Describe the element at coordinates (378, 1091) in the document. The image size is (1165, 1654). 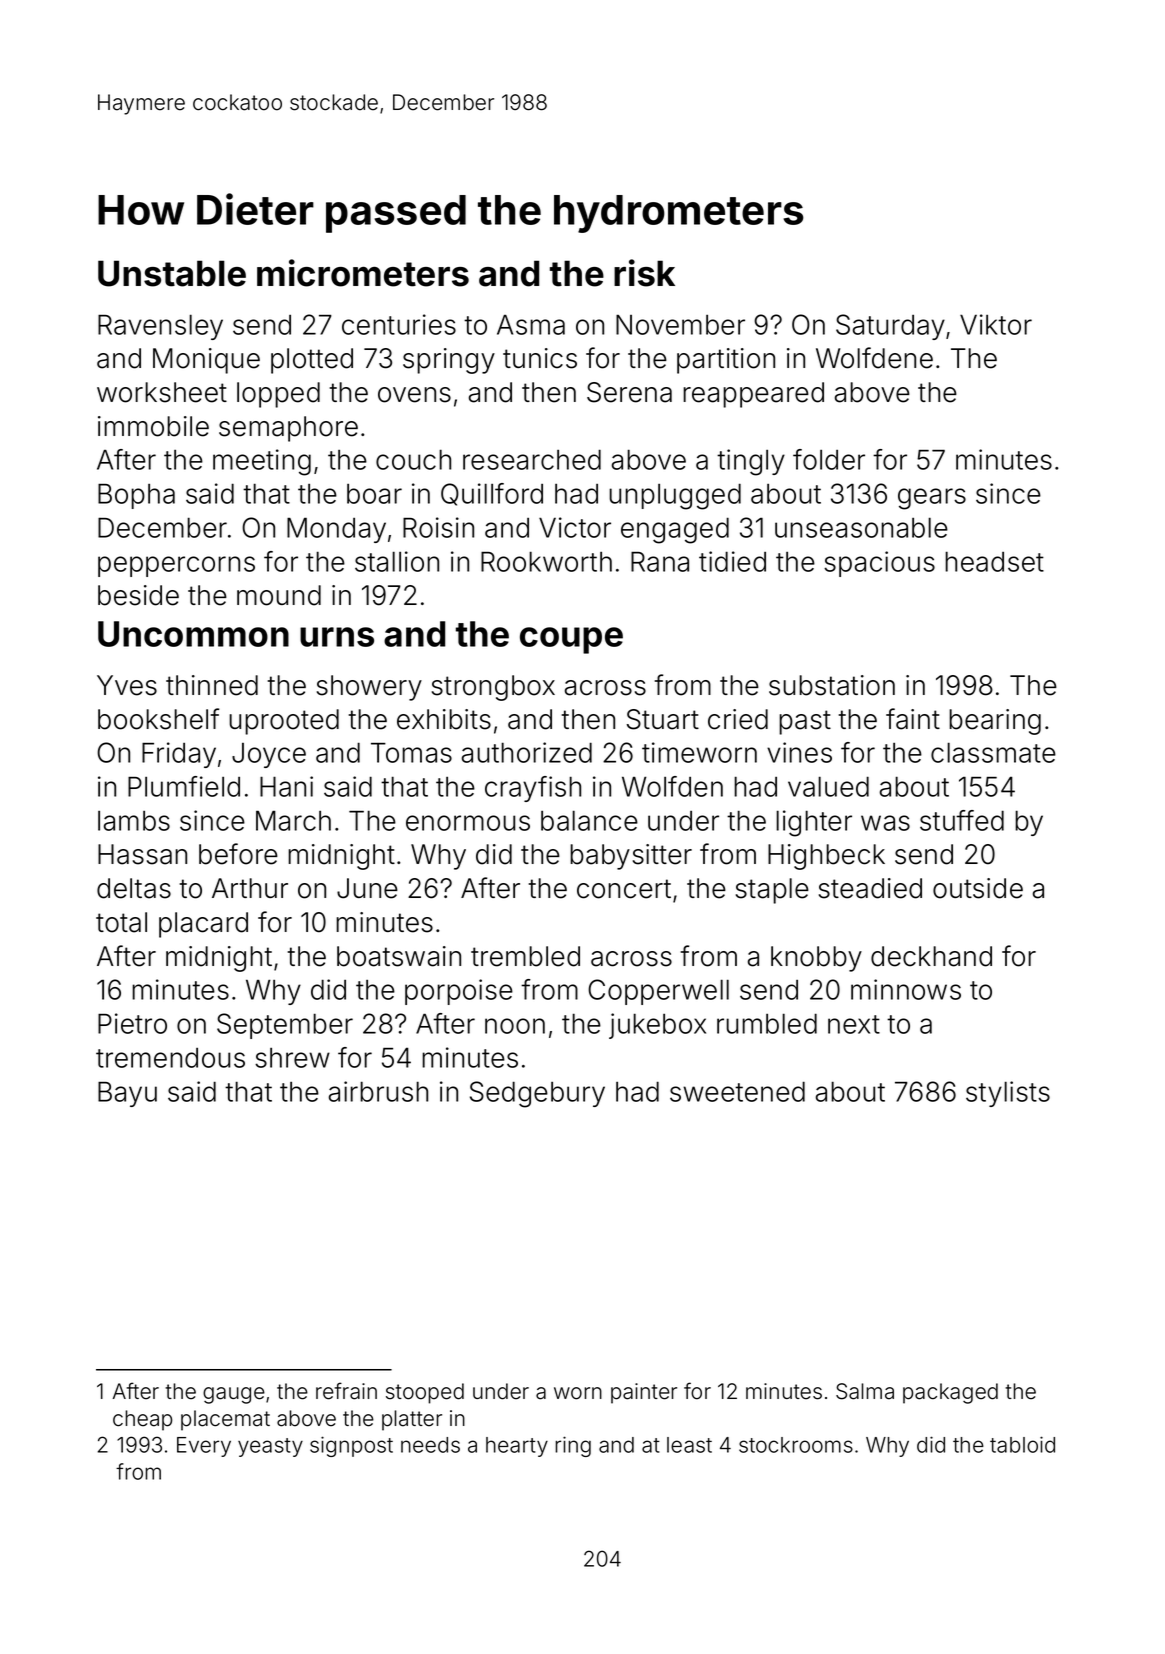
I see `airbrush` at that location.
